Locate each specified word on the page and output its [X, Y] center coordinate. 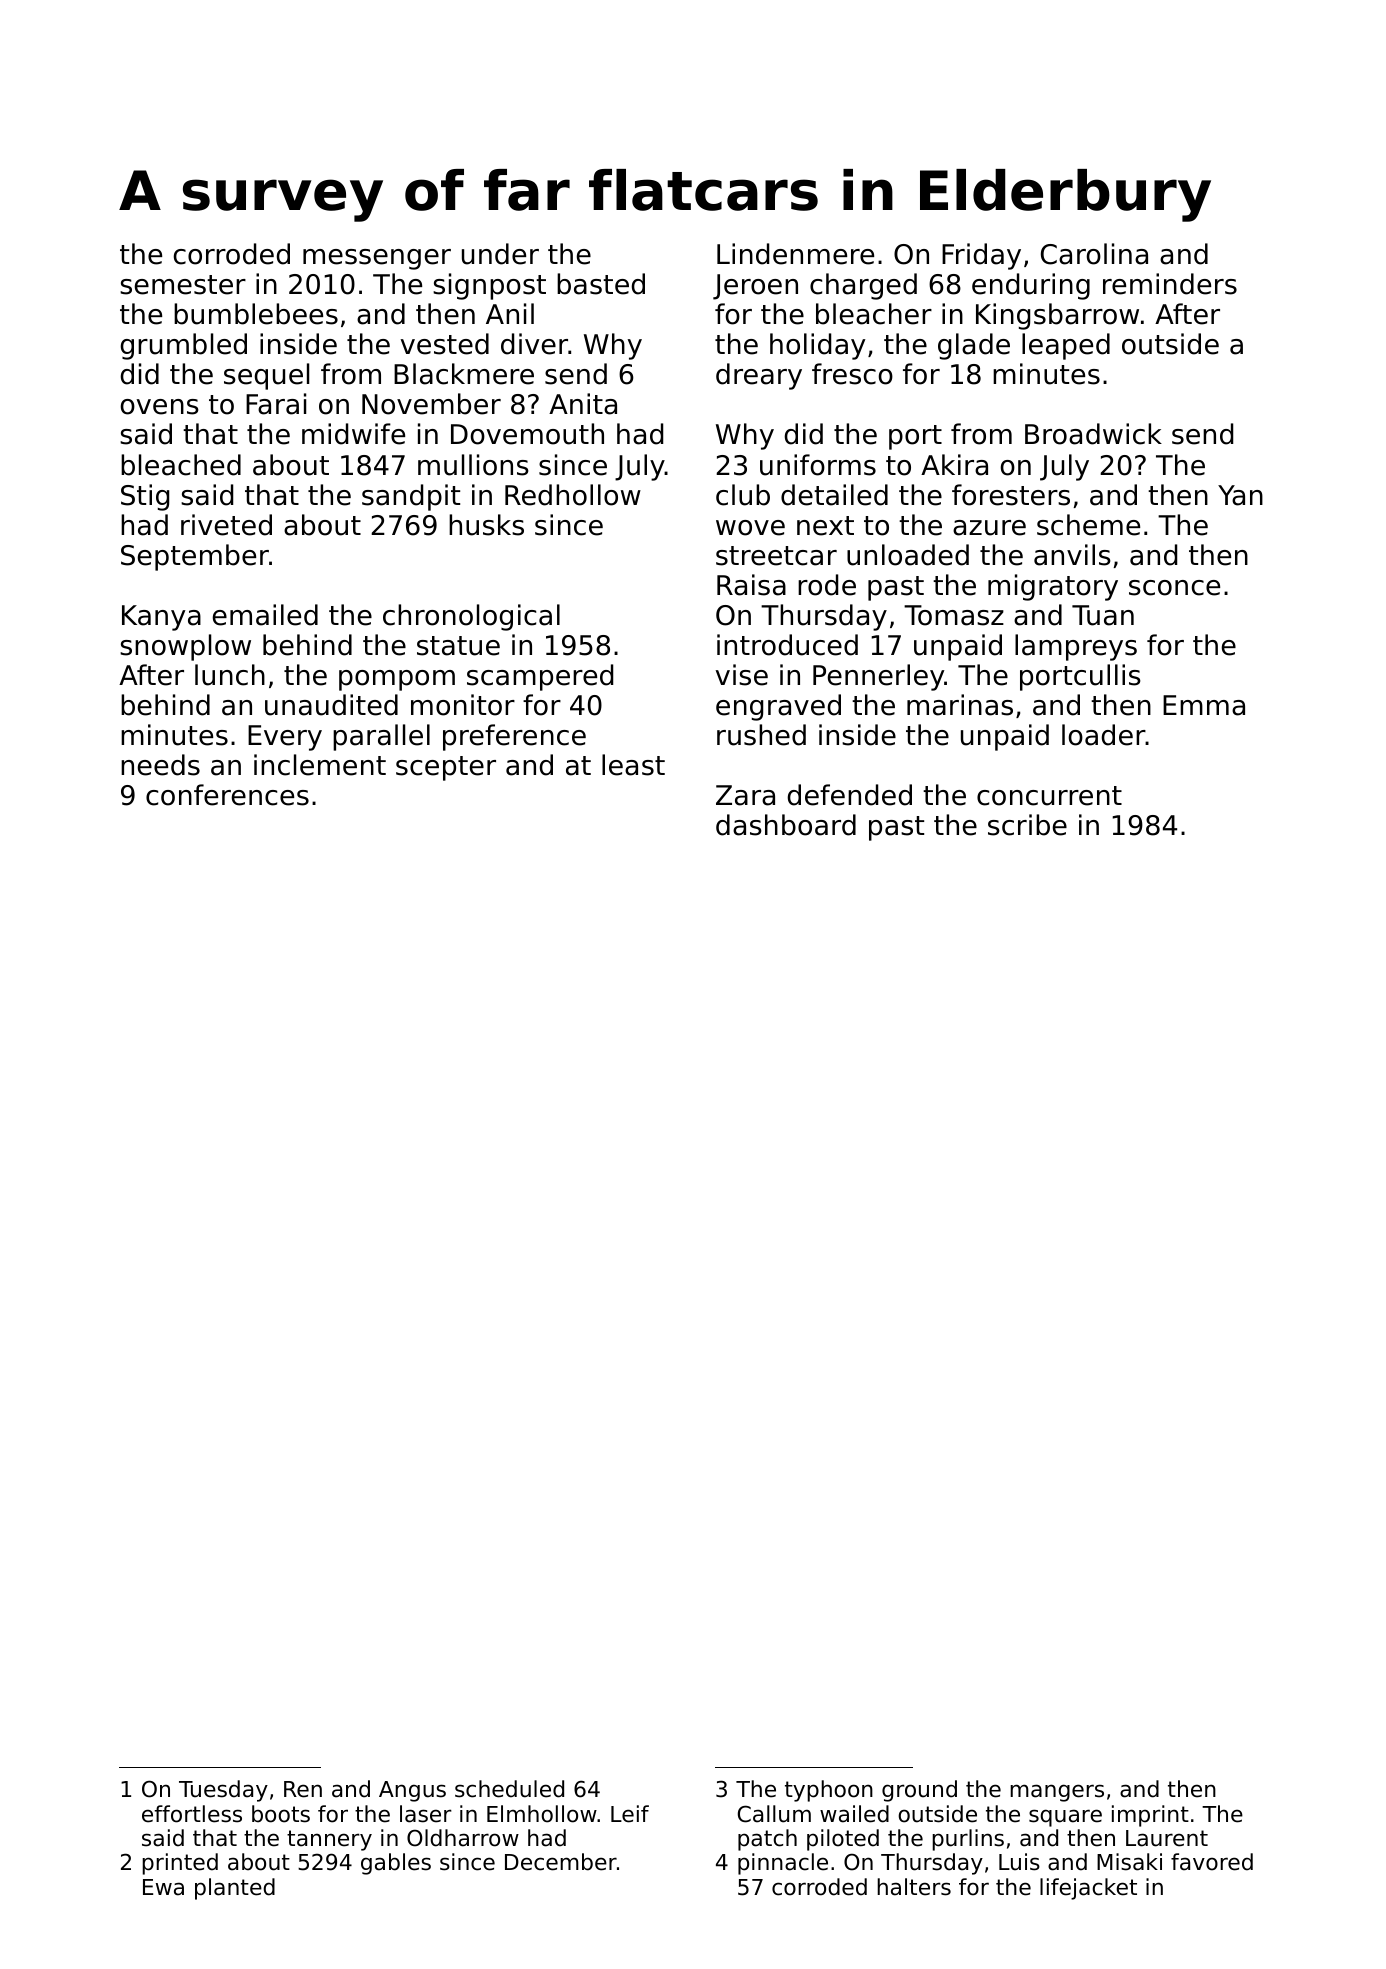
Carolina [1094, 254]
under [500, 254]
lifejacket [1088, 1889]
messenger [377, 259]
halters [914, 1887]
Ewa [163, 1887]
